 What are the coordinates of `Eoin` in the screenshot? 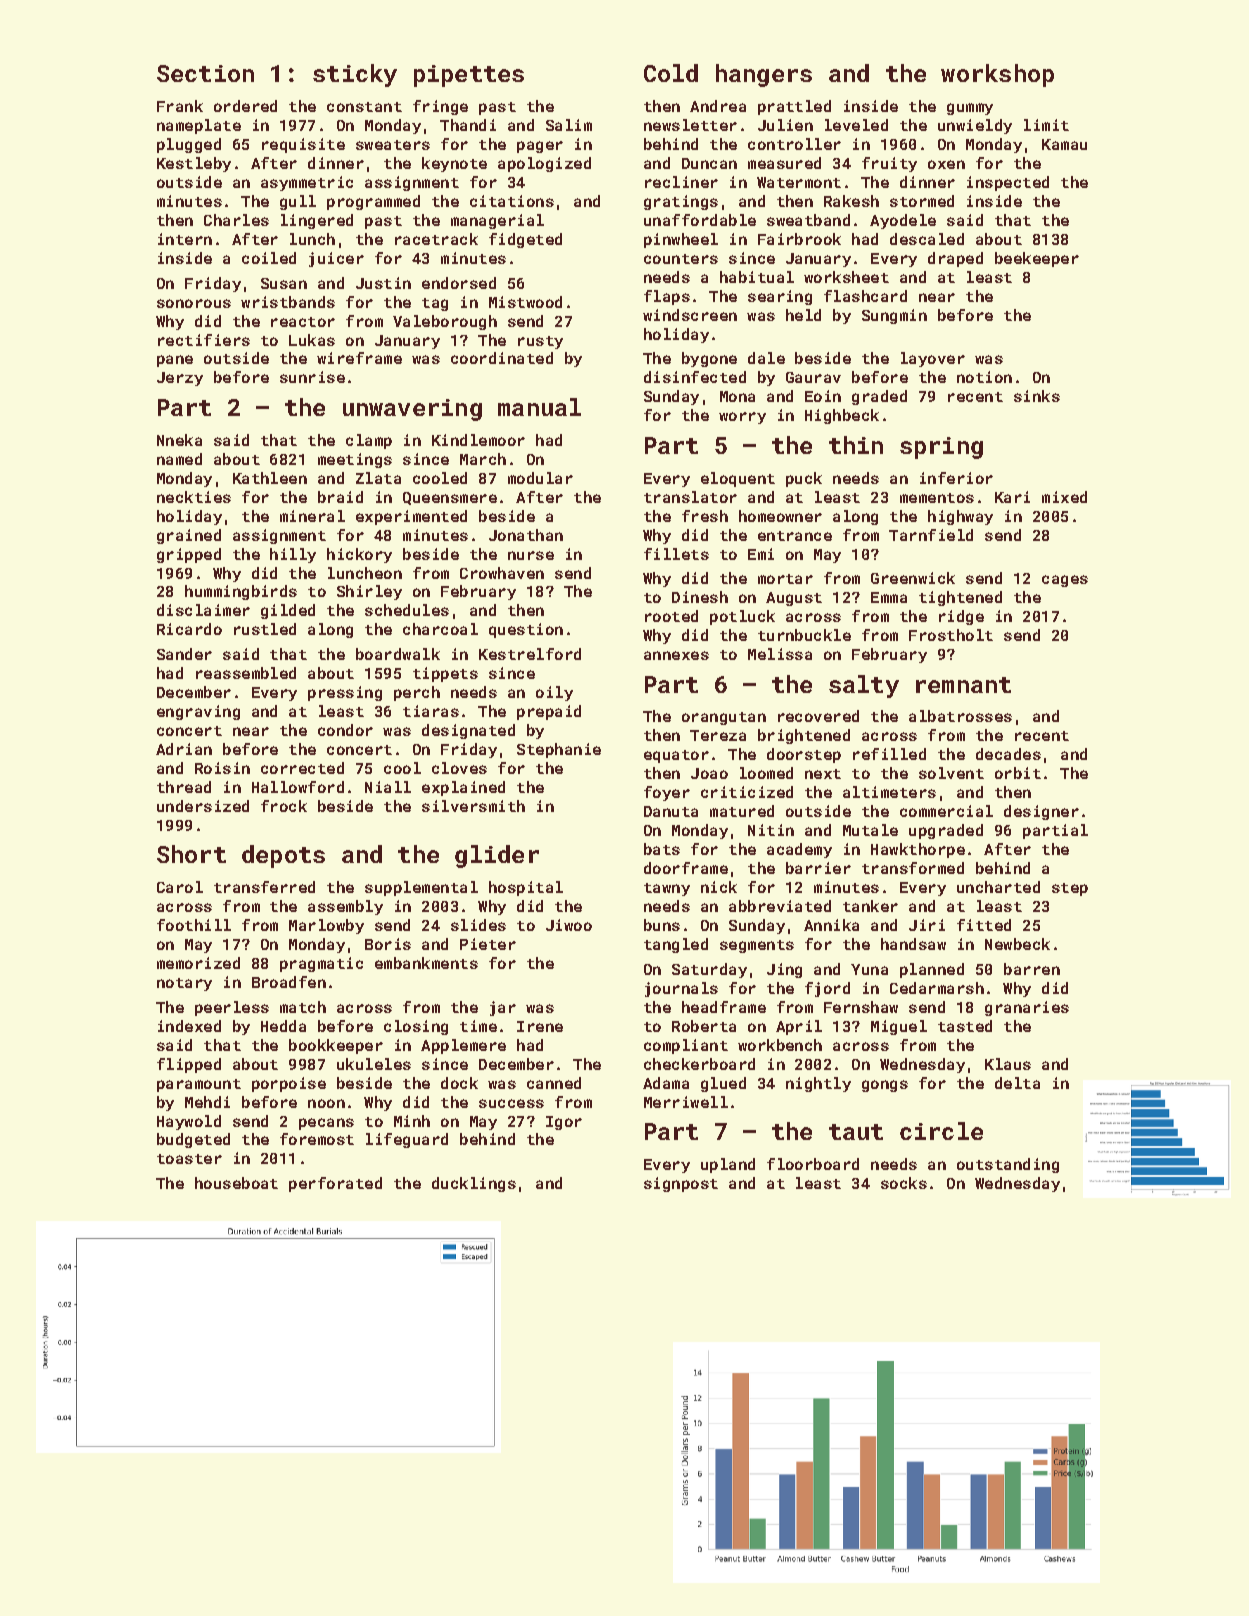 It's located at (823, 396).
